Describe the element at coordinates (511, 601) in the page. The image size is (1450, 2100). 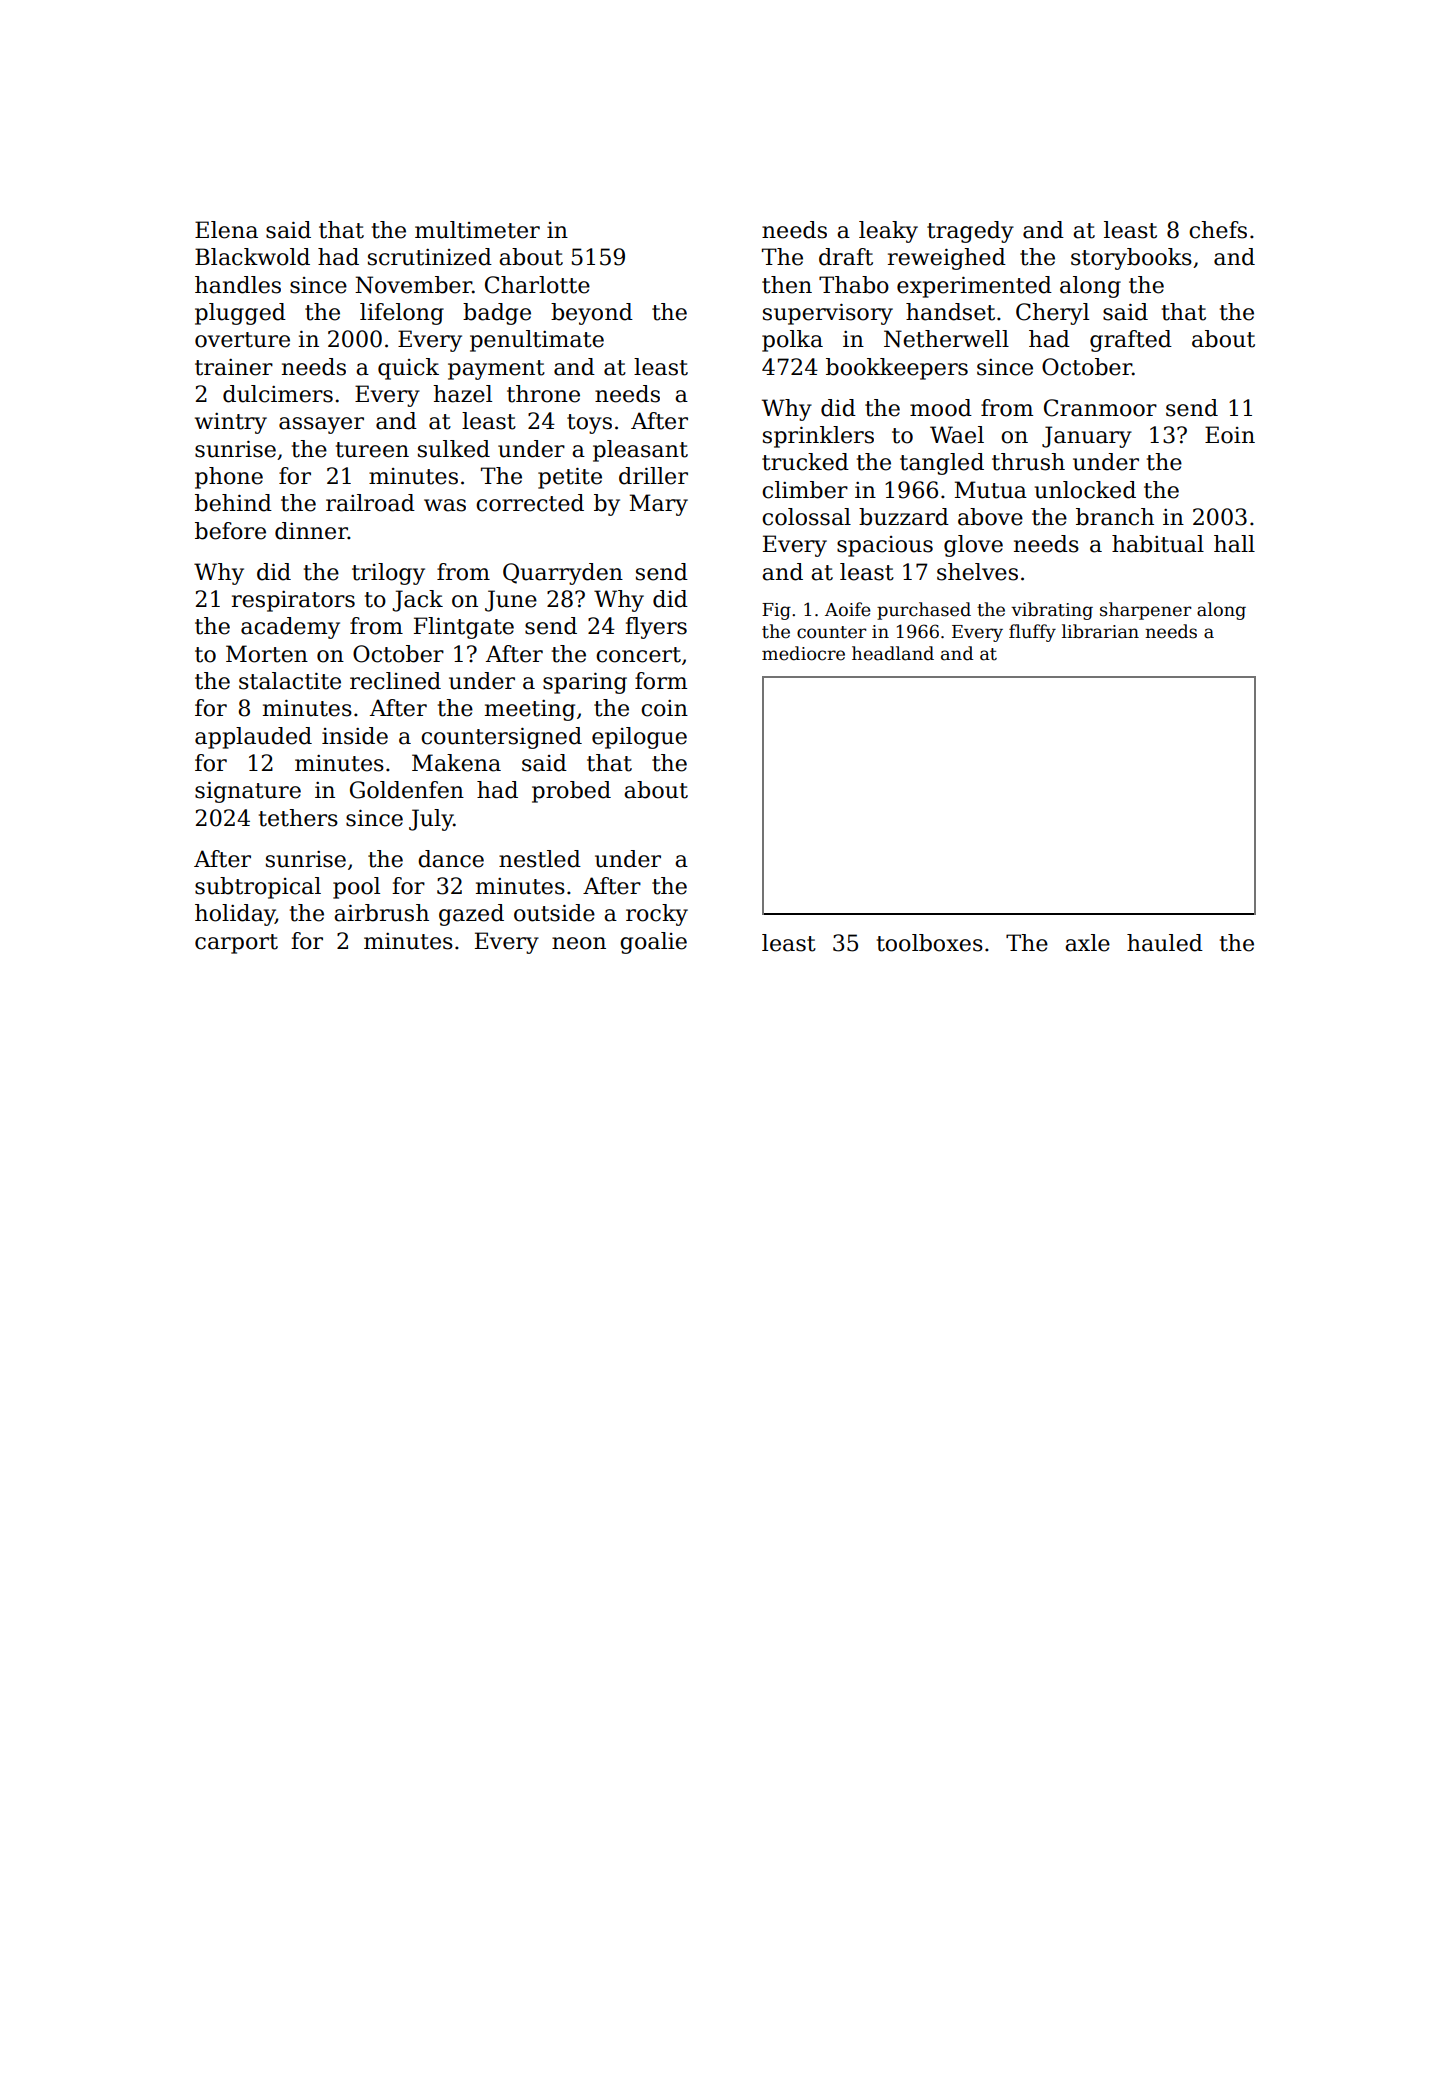
I see `June` at that location.
